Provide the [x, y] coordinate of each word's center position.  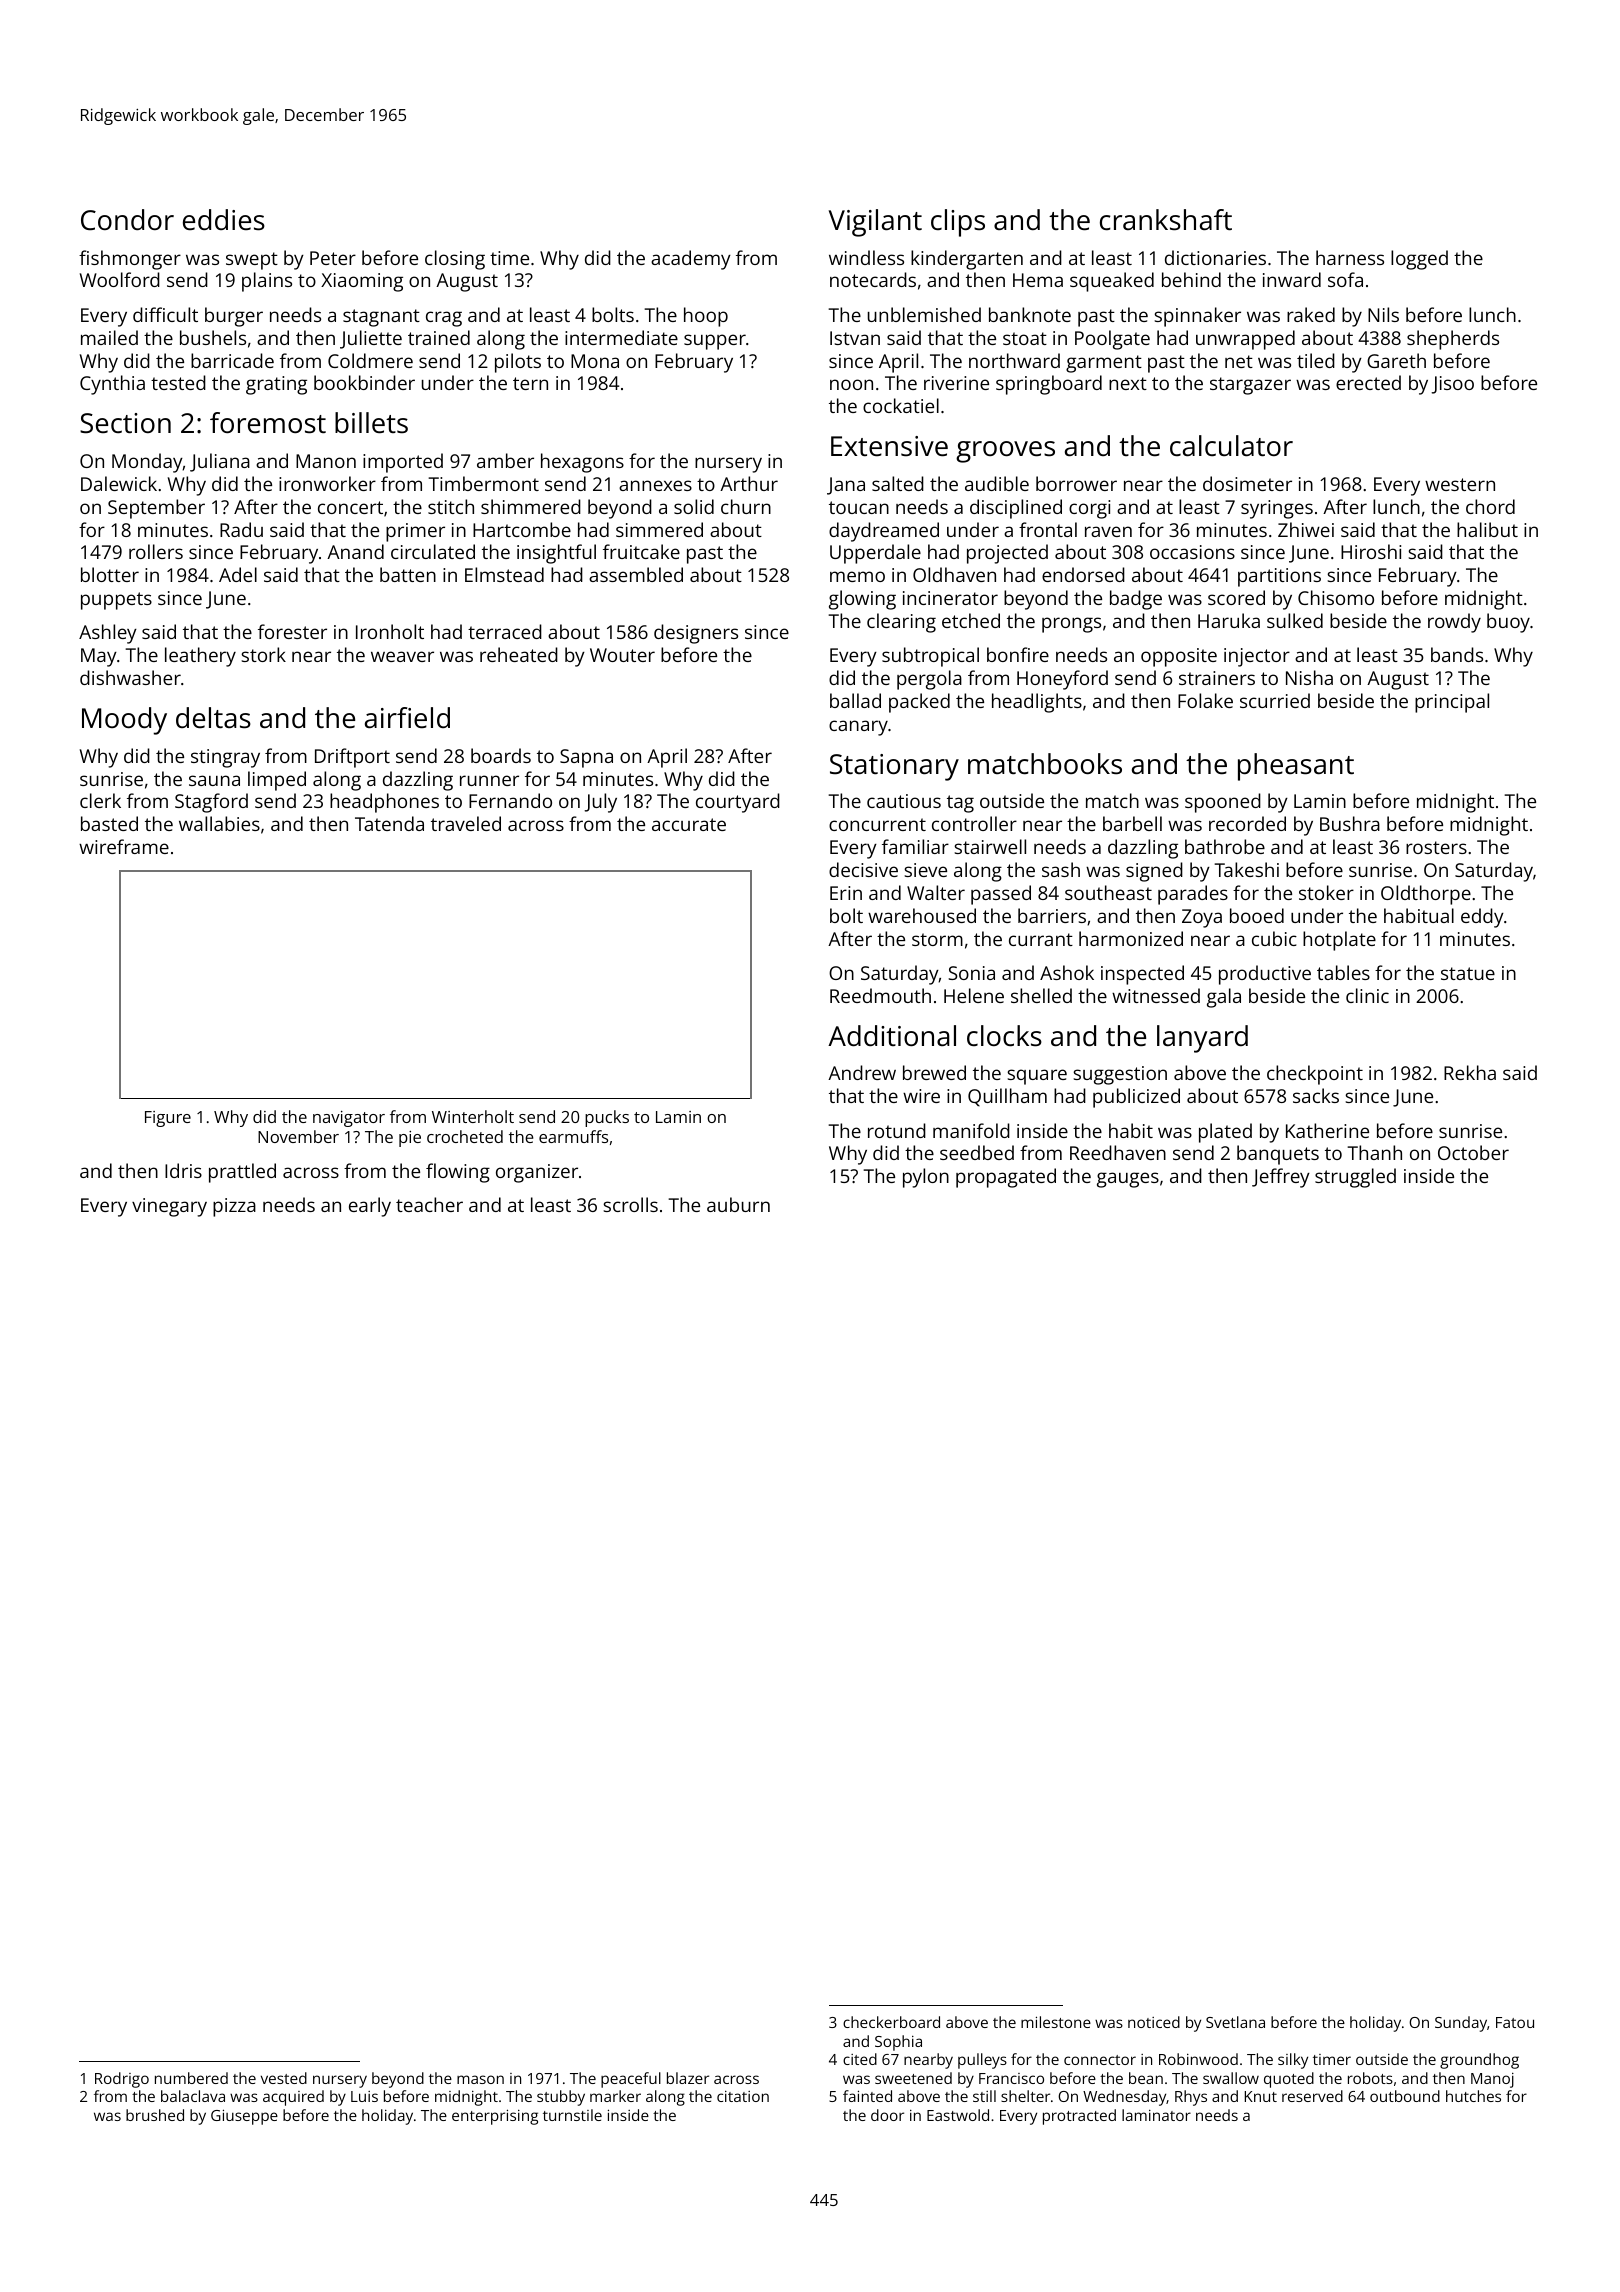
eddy [1482, 918]
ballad [855, 700]
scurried [1275, 700]
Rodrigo [122, 2080]
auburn [738, 1204]
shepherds [1453, 340]
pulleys [982, 2061]
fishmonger [130, 260]
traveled [466, 823]
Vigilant [875, 223]
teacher [429, 1204]
